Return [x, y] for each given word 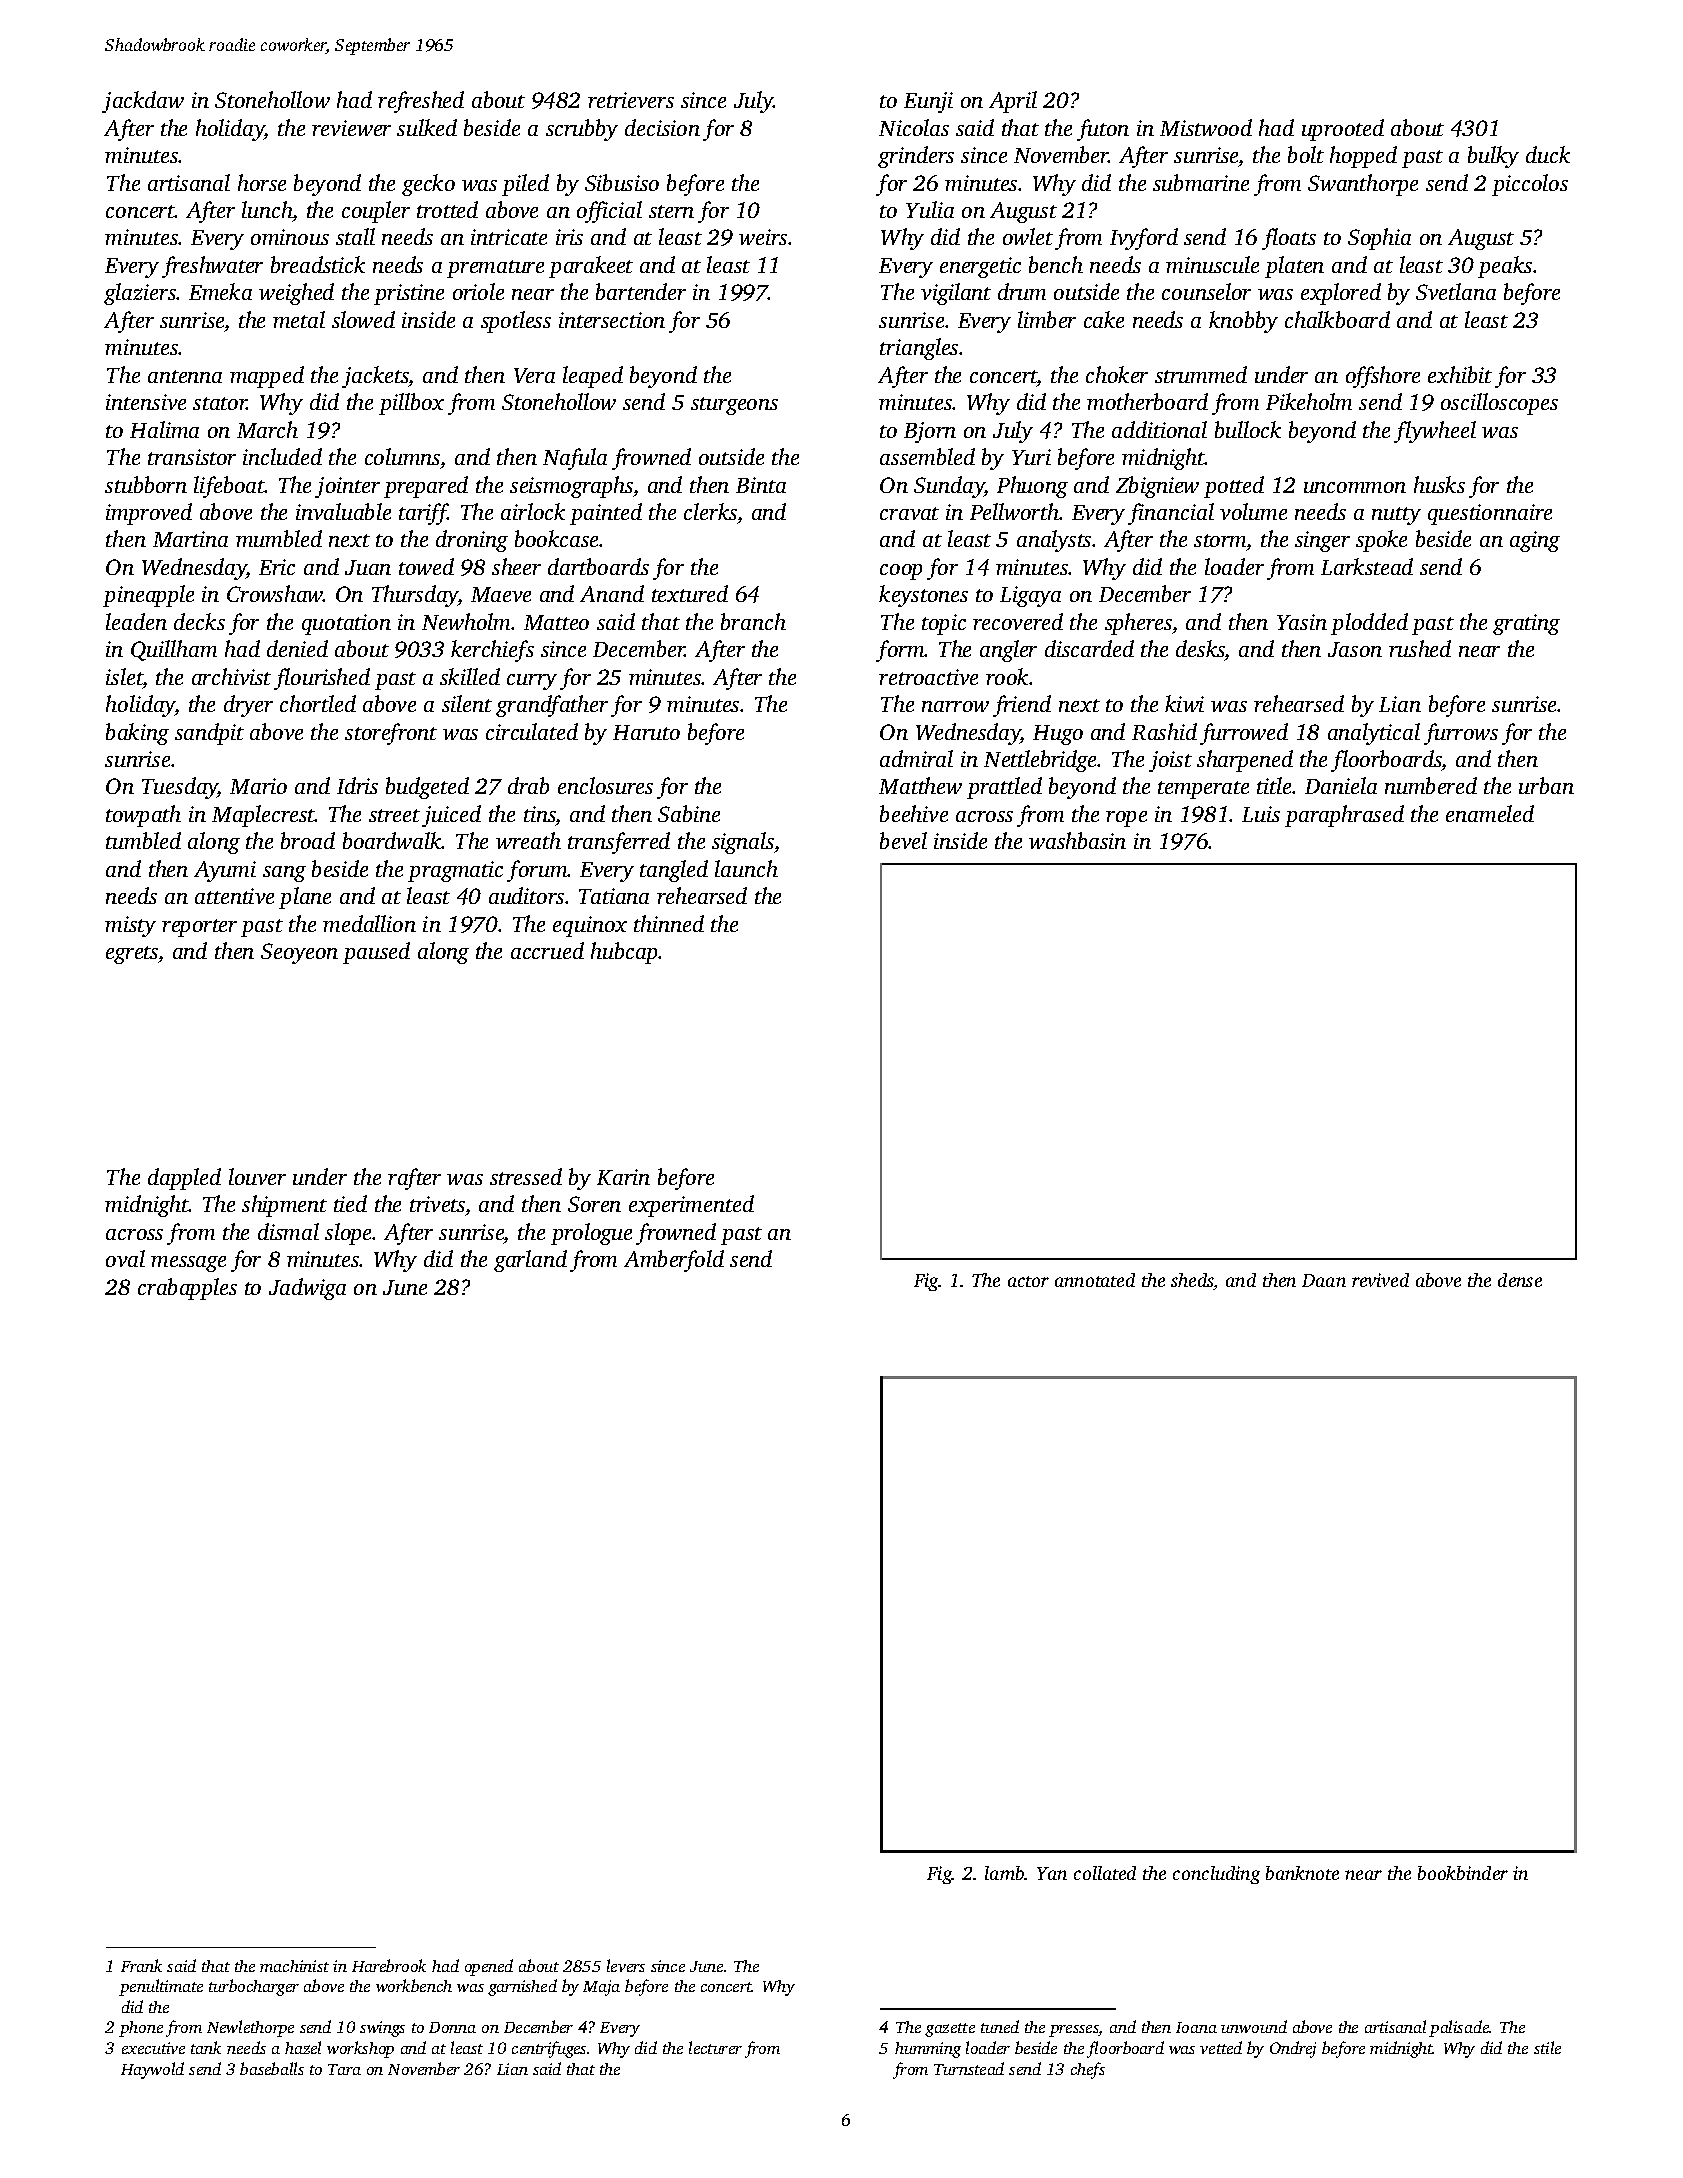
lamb [1005, 1873]
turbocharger [254, 1987]
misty [130, 926]
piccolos [1530, 185]
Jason [1355, 649]
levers [626, 1965]
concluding [1216, 1875]
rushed [1420, 648]
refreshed [421, 102]
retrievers [631, 100]
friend [1022, 706]
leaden [136, 621]
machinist [294, 1966]
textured [690, 593]
